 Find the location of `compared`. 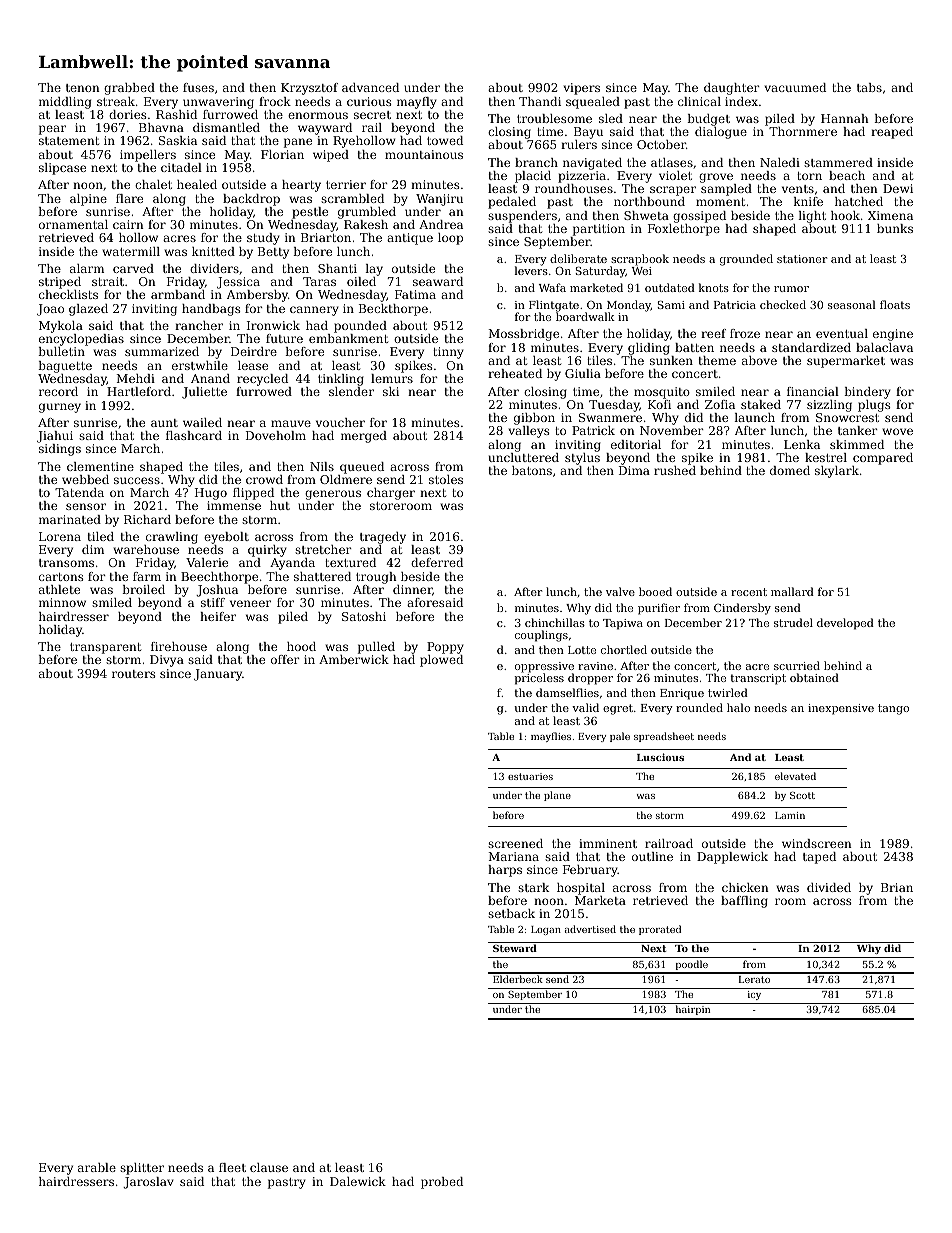

compared is located at coordinates (883, 459).
